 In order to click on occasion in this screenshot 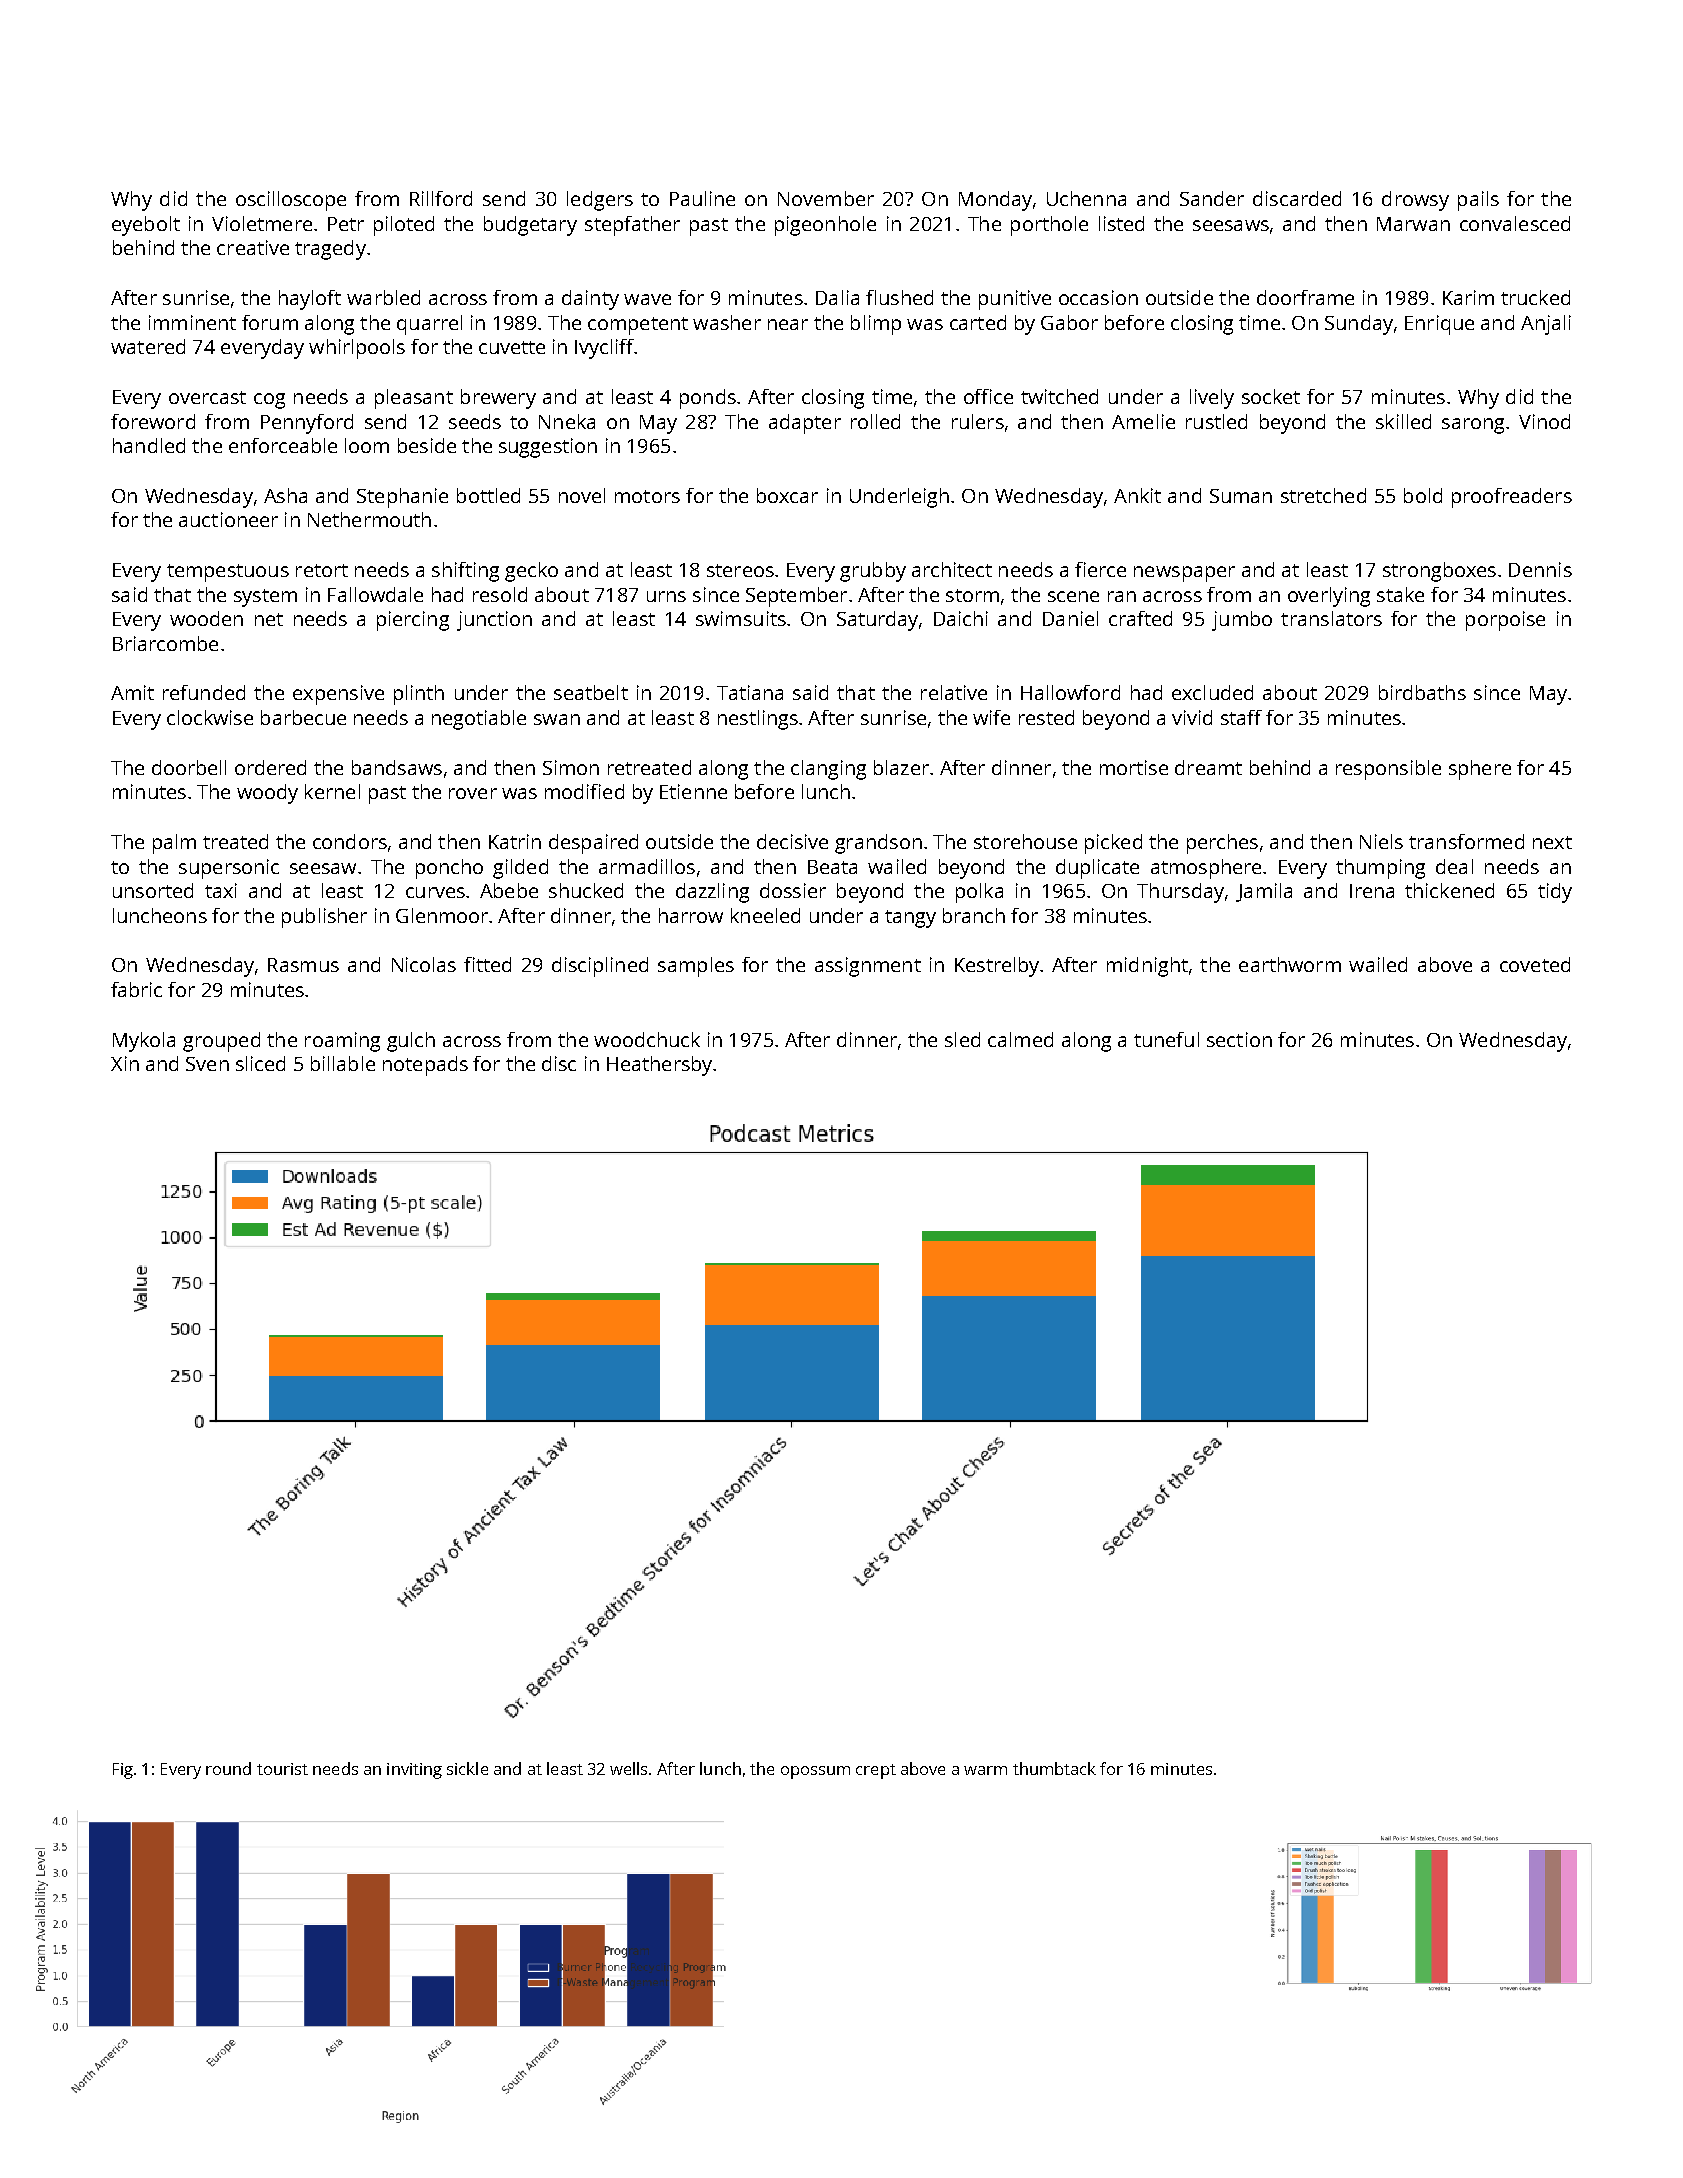, I will do `click(1098, 297)`.
